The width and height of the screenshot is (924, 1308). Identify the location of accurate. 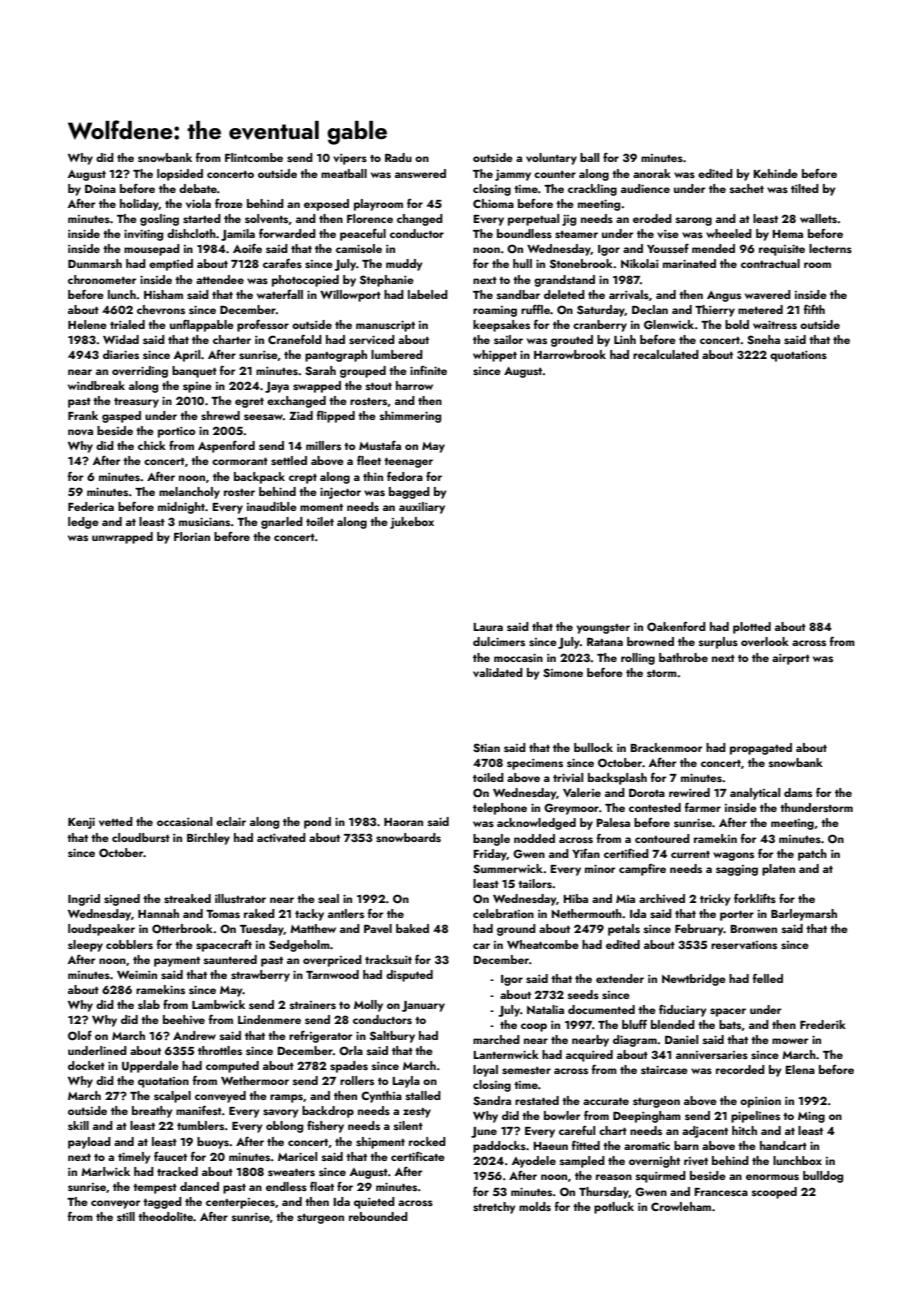
(606, 1101).
